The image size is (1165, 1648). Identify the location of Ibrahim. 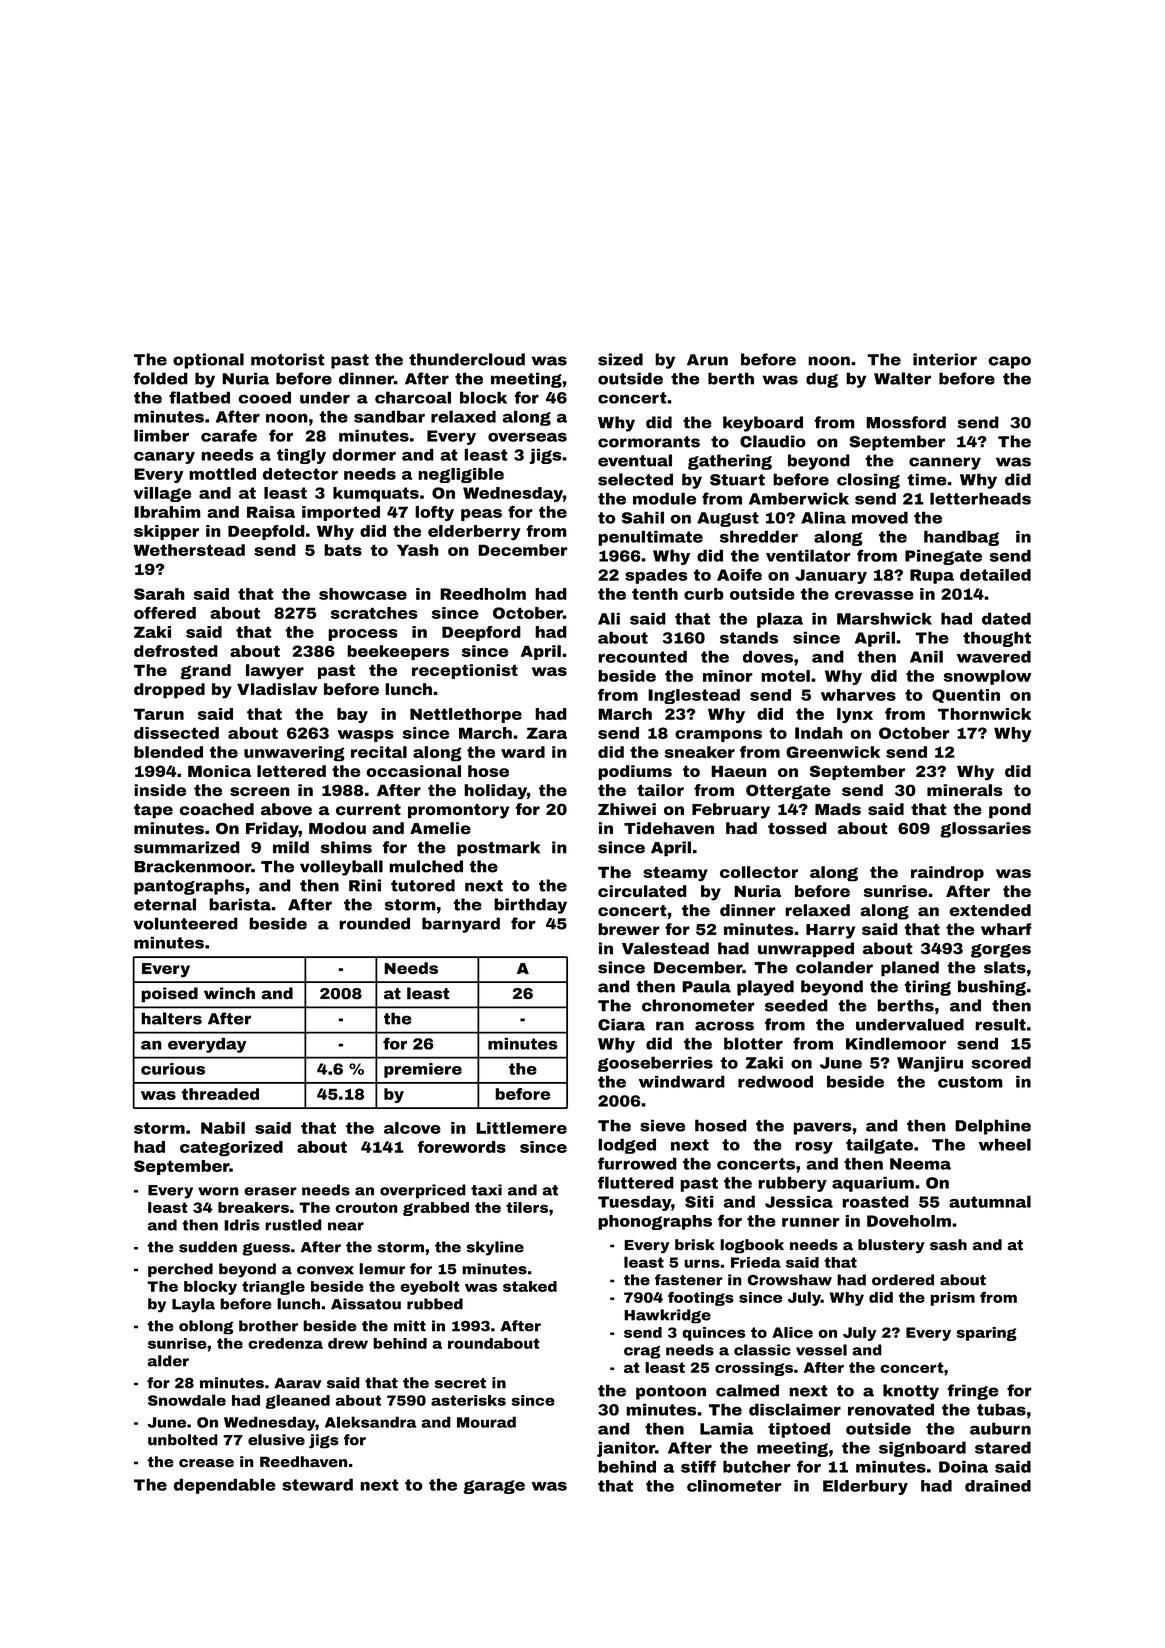
(167, 512).
